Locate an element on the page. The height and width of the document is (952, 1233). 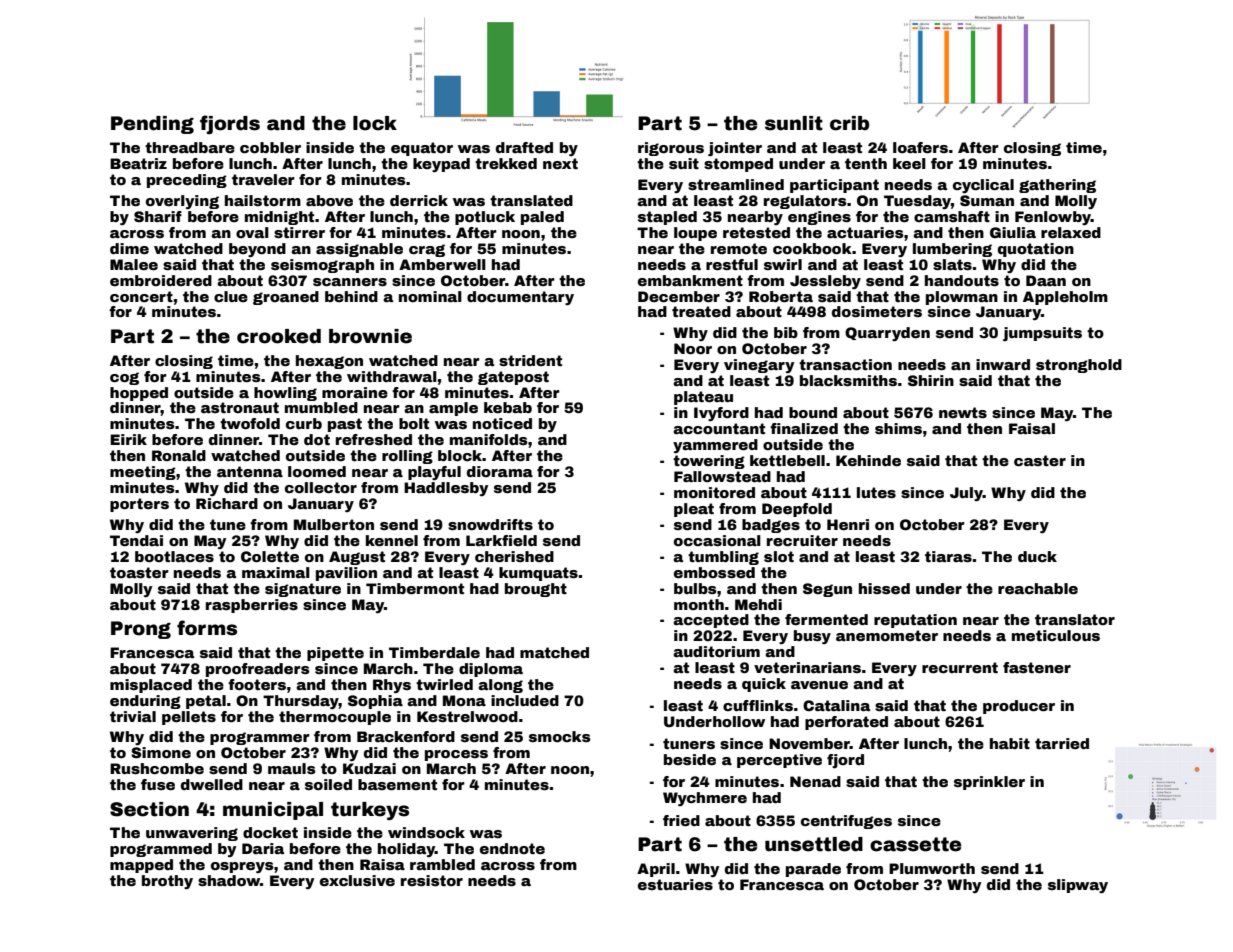
habit is located at coordinates (1010, 743).
